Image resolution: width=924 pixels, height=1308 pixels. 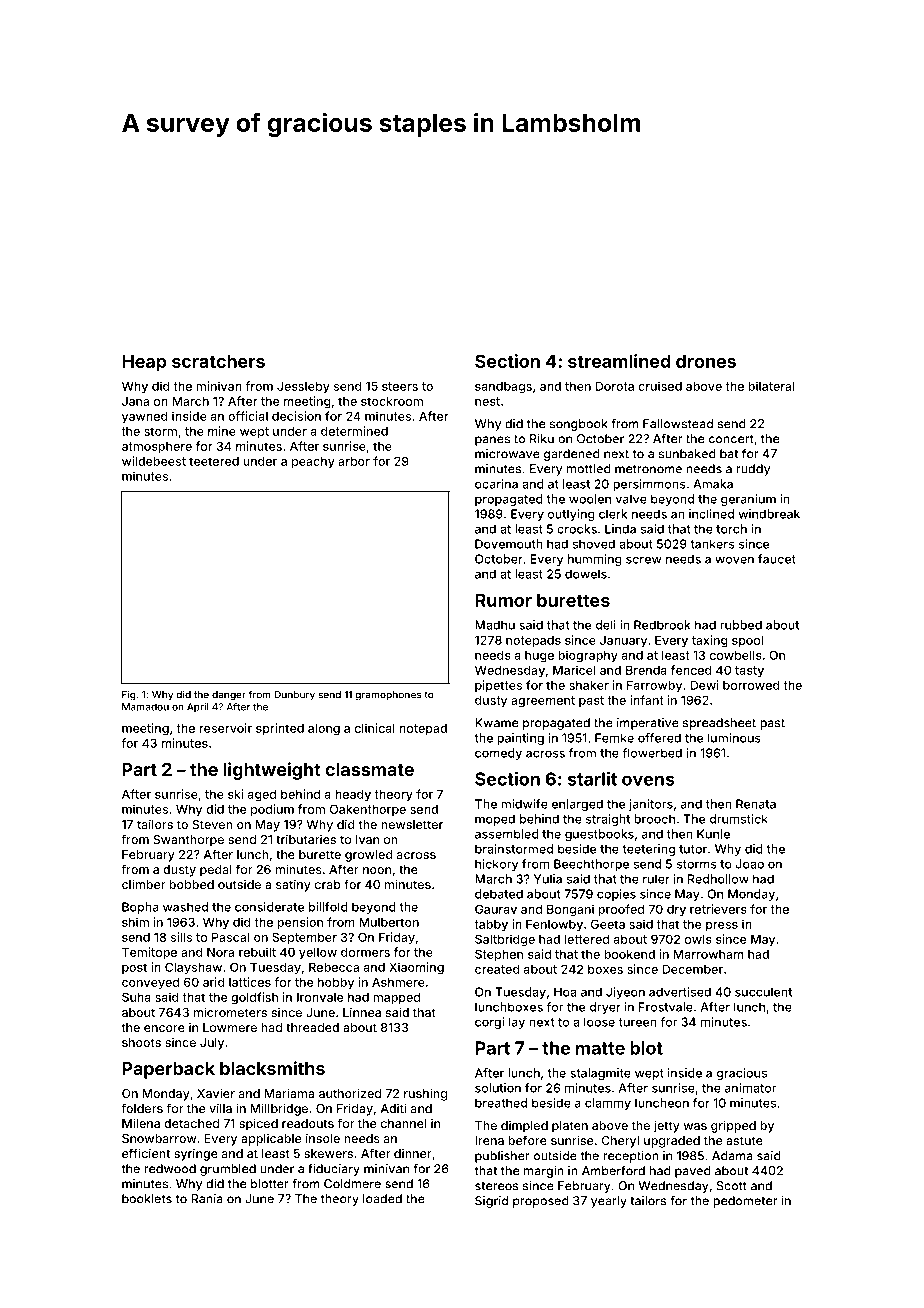 What do you see at coordinates (608, 924) in the screenshot?
I see `Geeta` at bounding box center [608, 924].
